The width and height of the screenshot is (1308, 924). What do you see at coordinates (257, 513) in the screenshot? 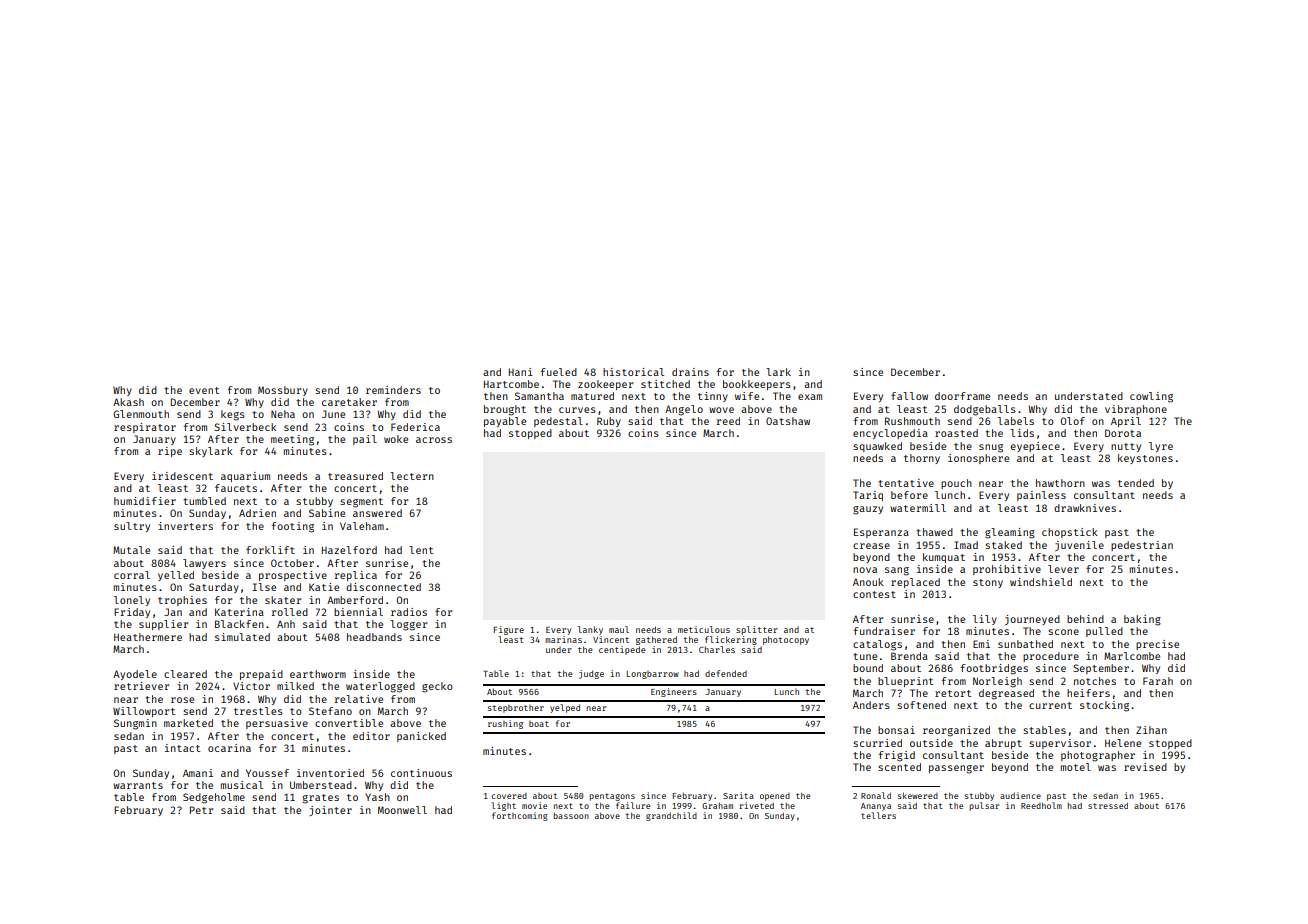
I see `Adrien` at bounding box center [257, 513].
